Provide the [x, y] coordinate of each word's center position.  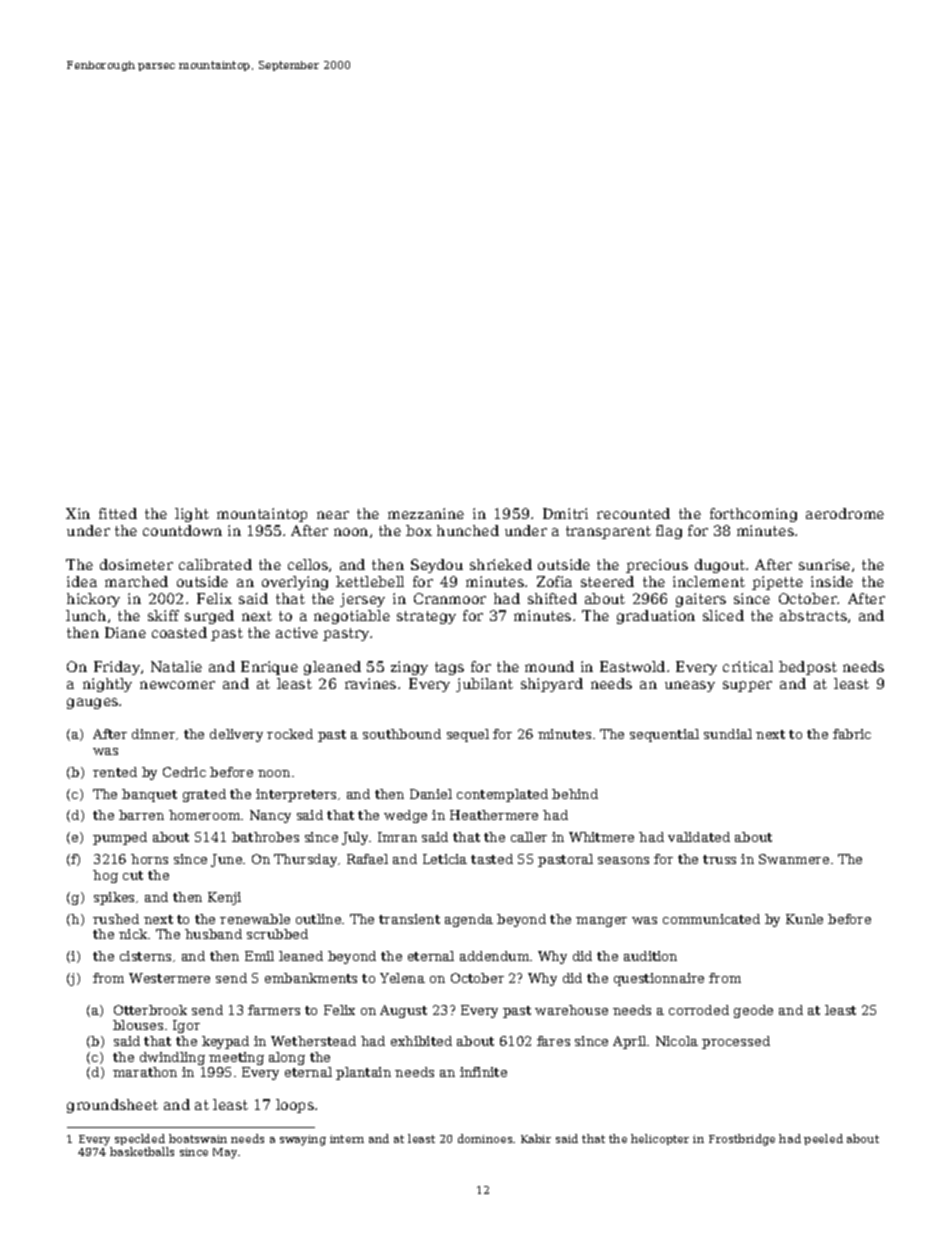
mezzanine [426, 513]
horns [149, 859]
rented [115, 772]
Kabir [536, 1138]
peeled [823, 1139]
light [192, 515]
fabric [852, 734]
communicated [711, 919]
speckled [140, 1139]
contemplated [502, 795]
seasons [623, 860]
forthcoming [753, 515]
